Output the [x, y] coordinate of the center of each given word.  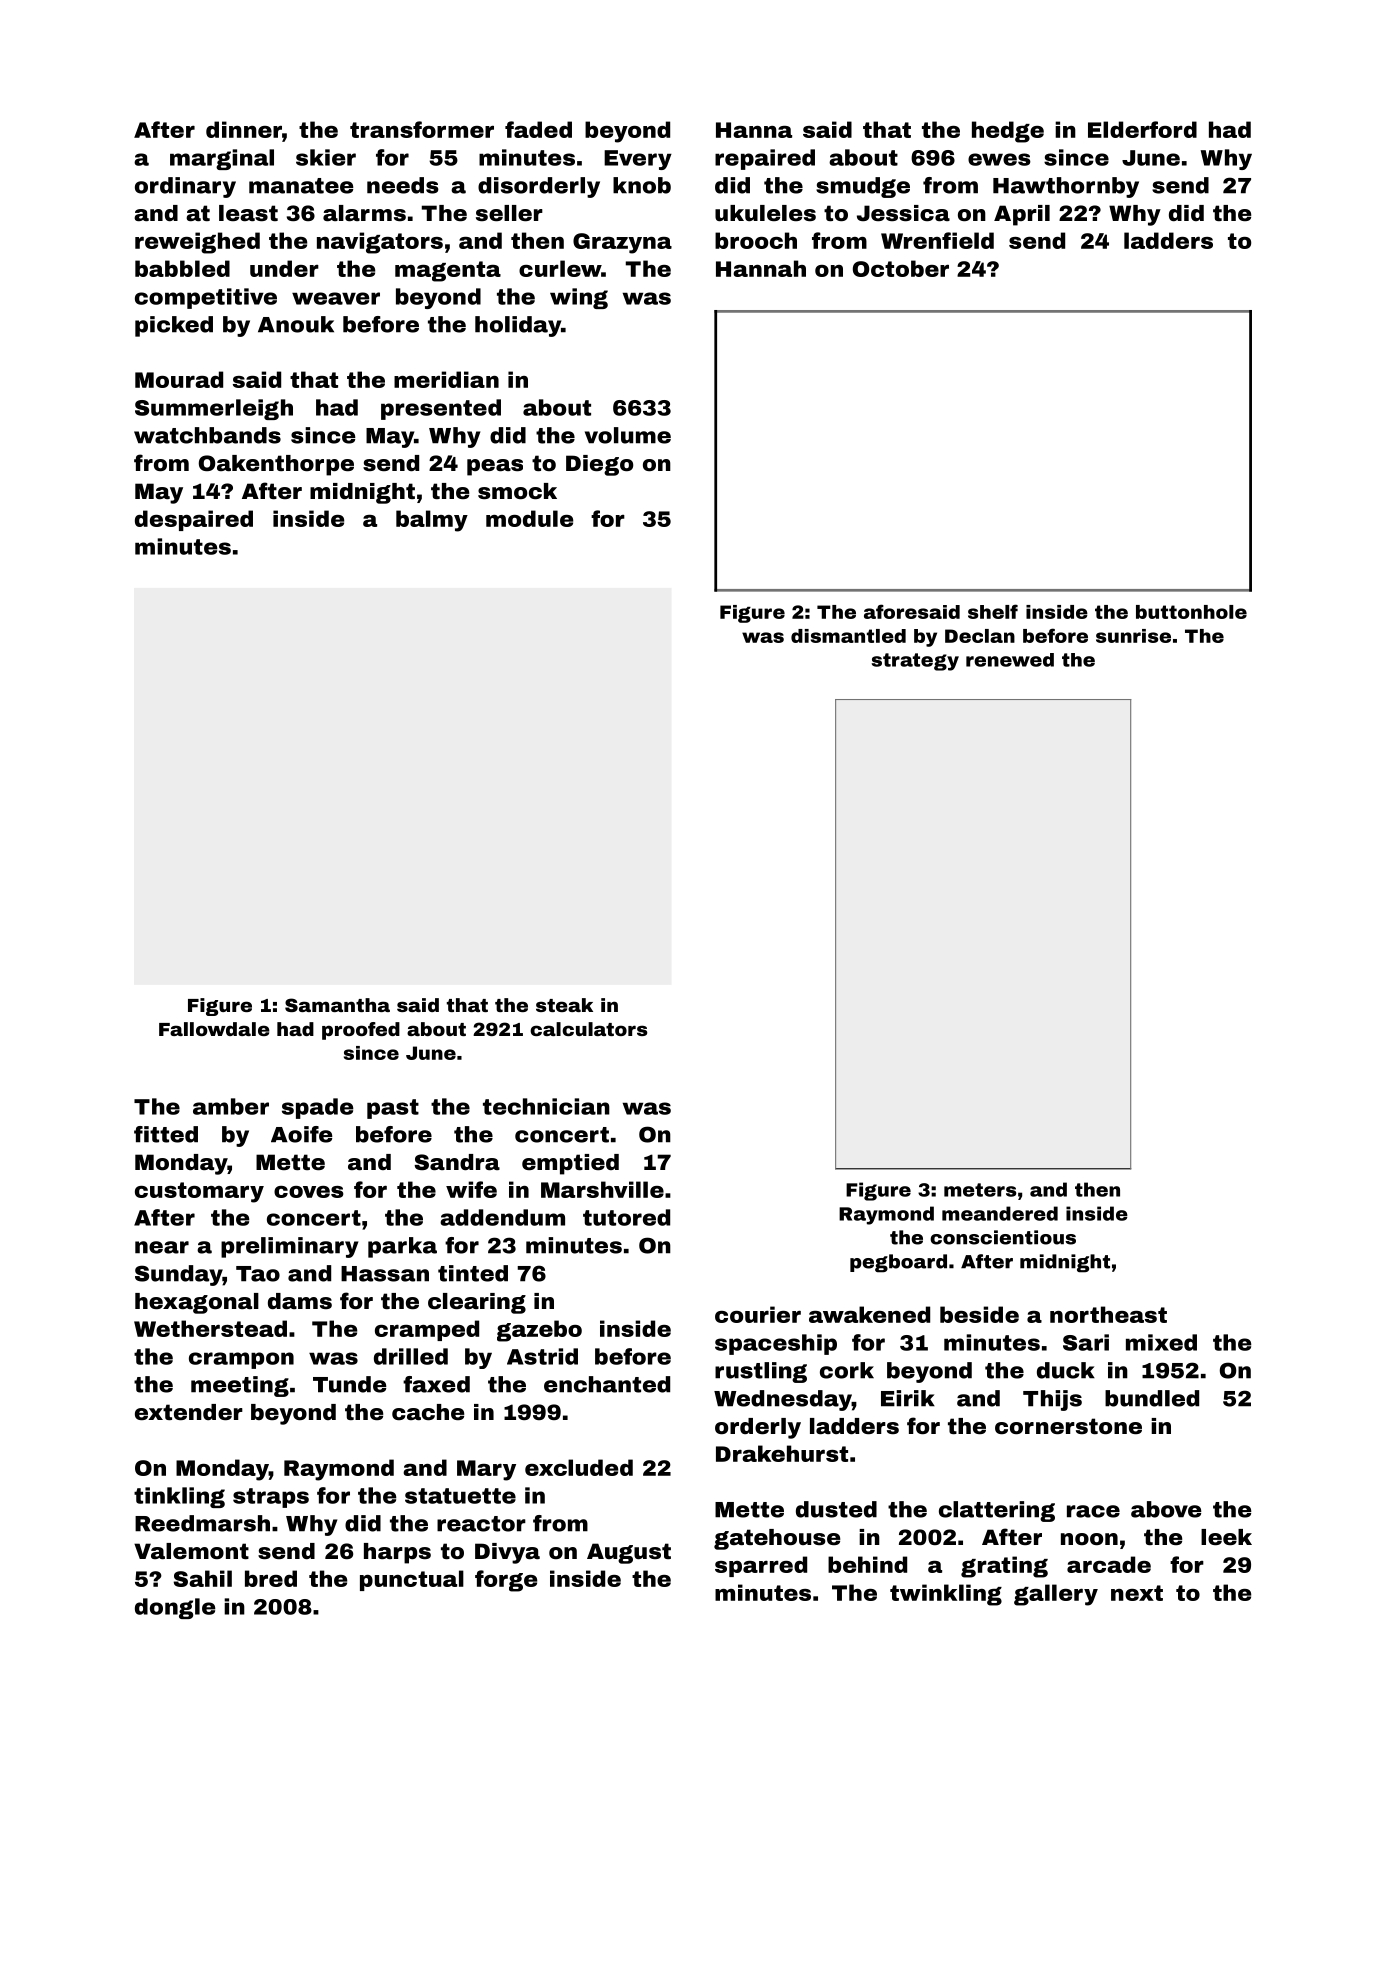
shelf [993, 611]
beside [979, 1314]
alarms [364, 213]
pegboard [898, 1263]
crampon [241, 1360]
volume [628, 435]
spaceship [776, 1344]
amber [231, 1106]
